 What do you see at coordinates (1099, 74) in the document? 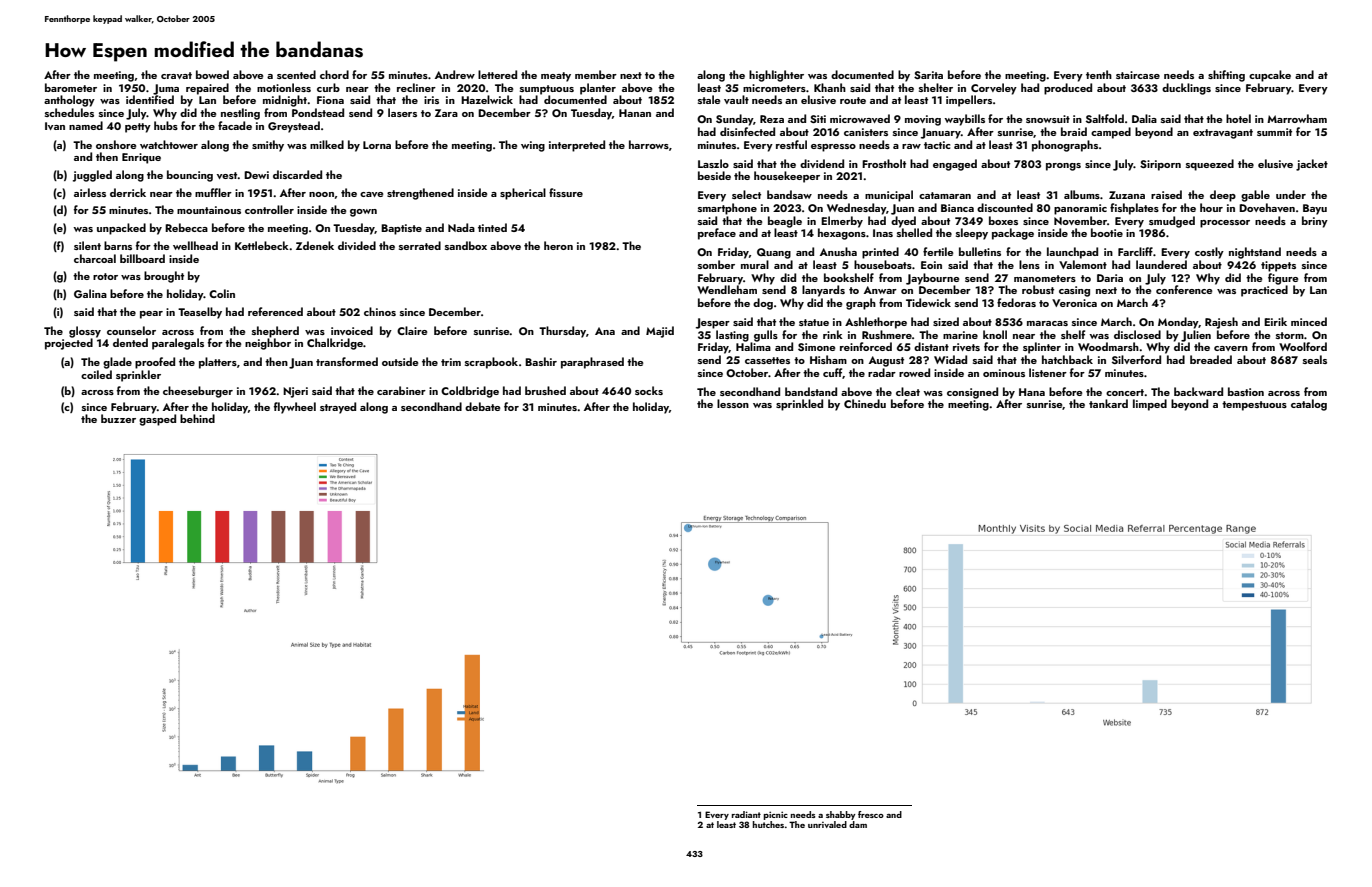
I see `tenth` at bounding box center [1099, 74].
